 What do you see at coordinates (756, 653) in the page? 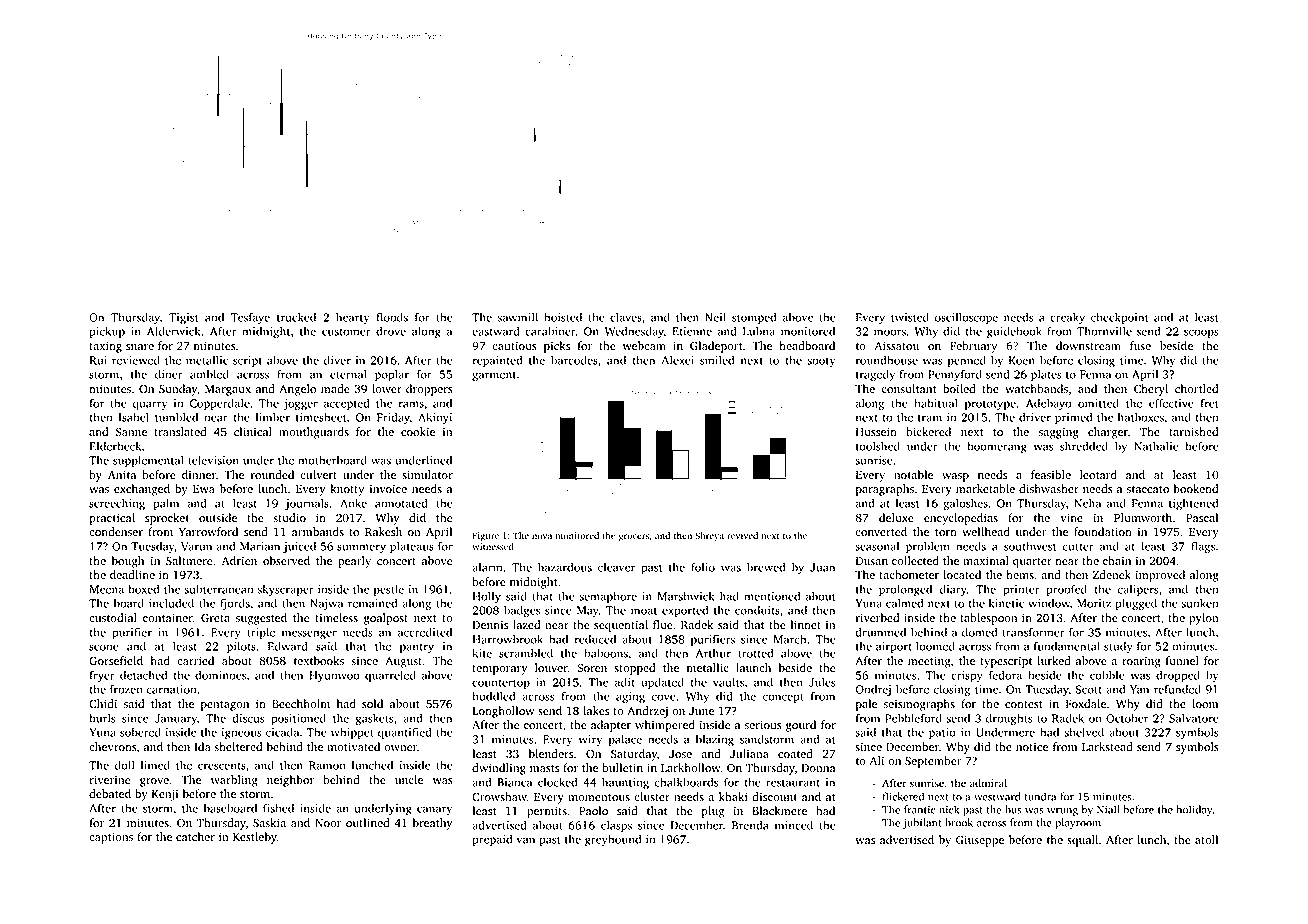
I see `trotted` at bounding box center [756, 653].
